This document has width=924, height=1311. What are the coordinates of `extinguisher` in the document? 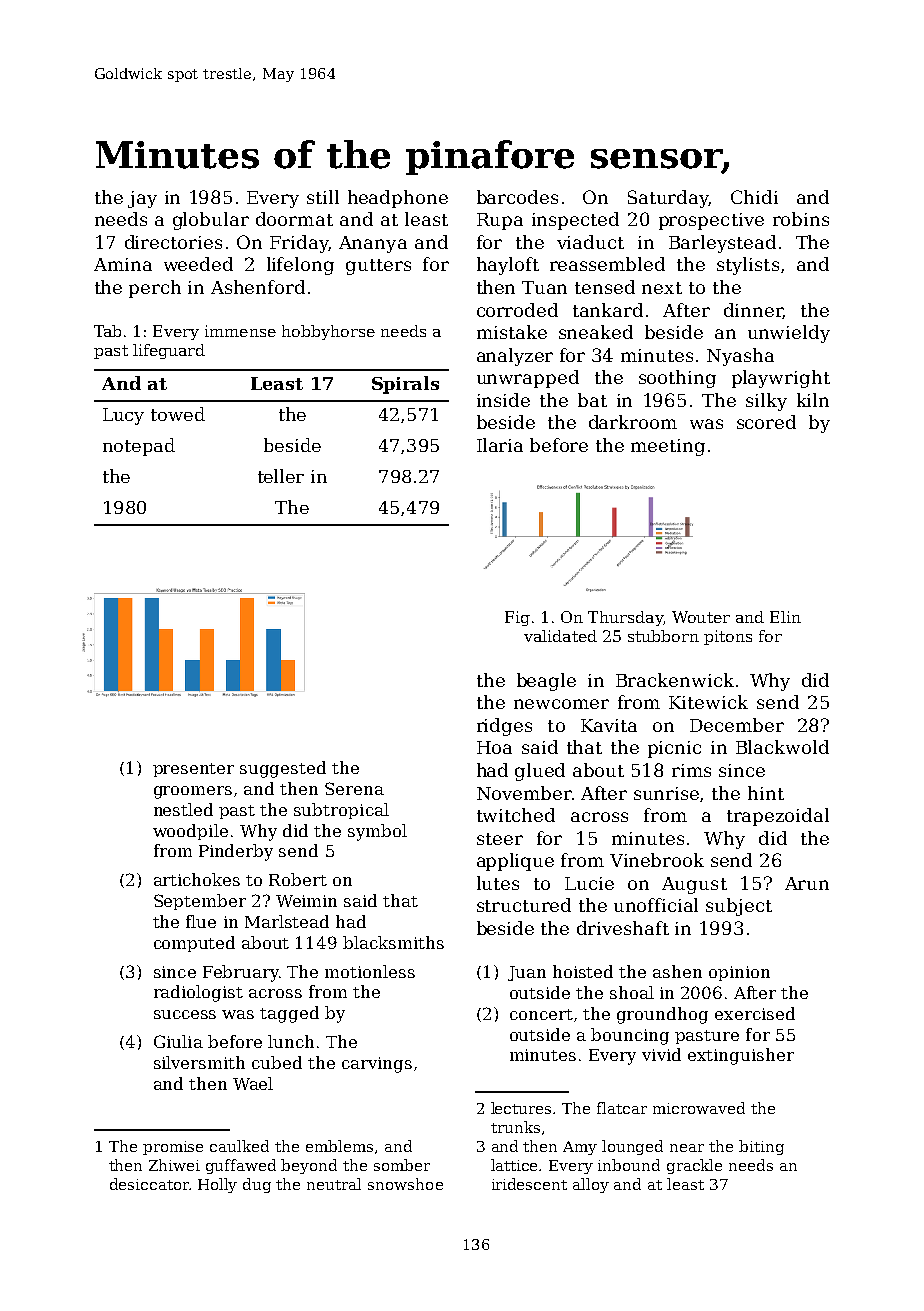 It's located at (741, 1056).
